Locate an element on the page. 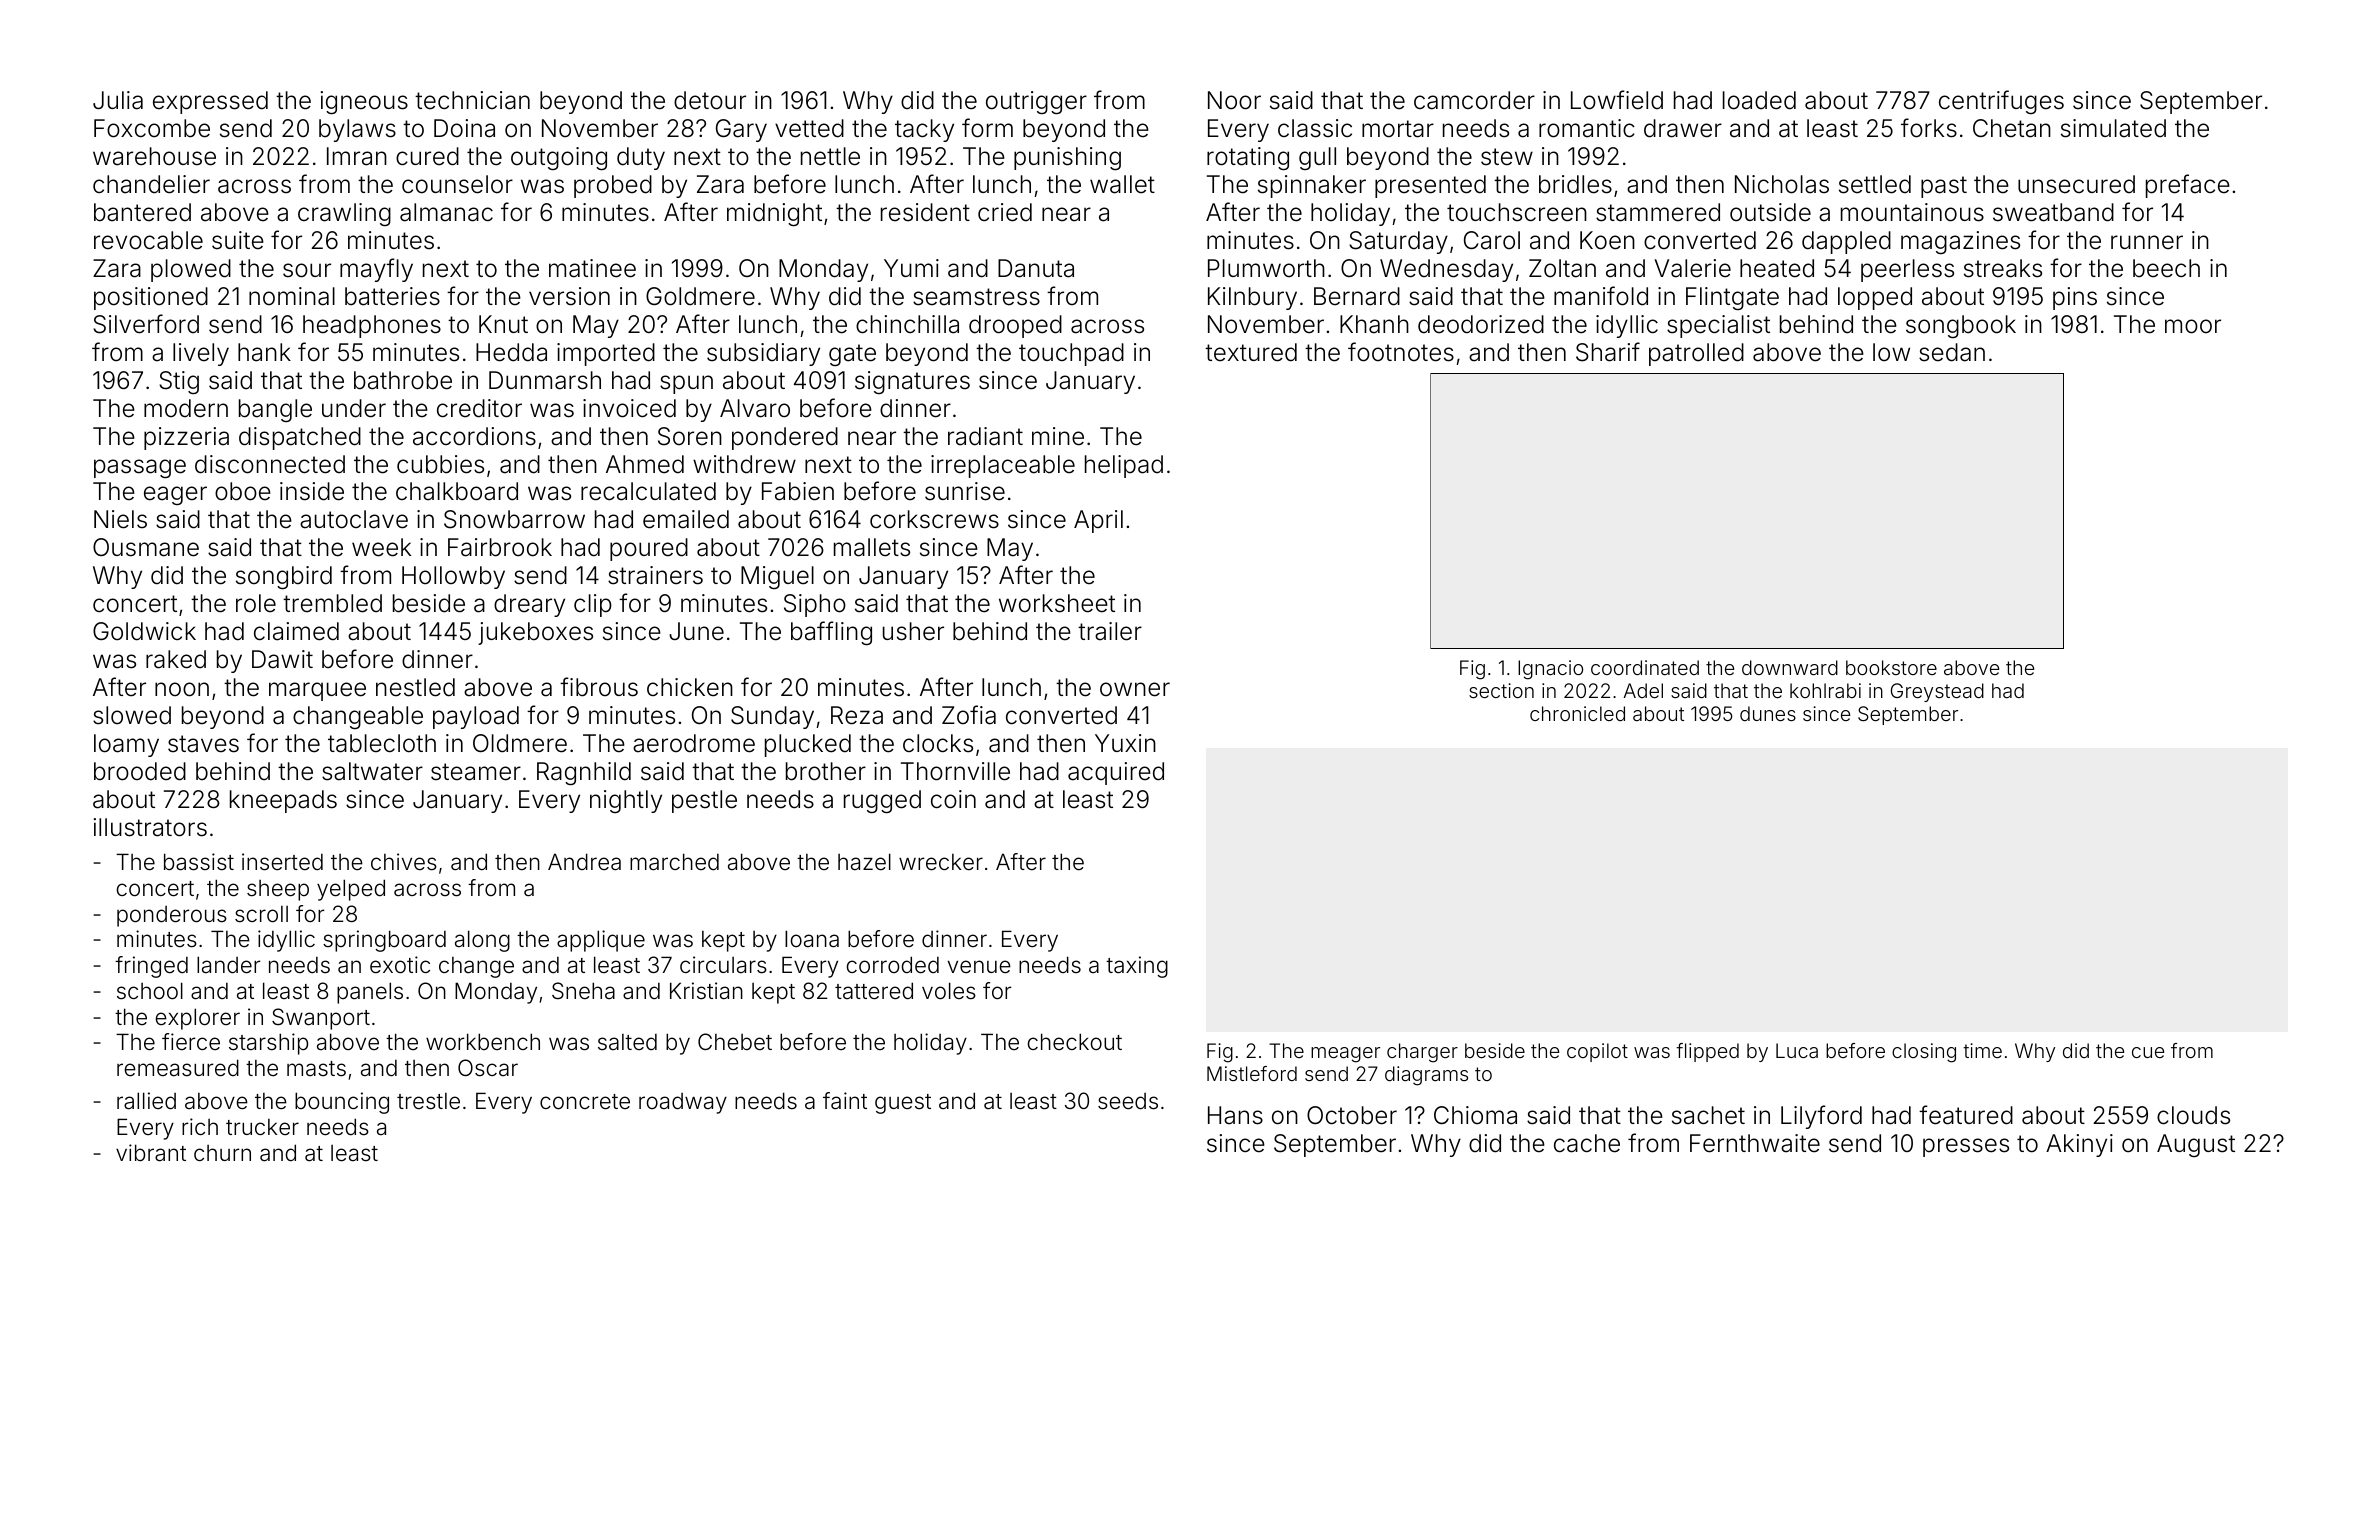 The width and height of the image is (2380, 1540). Stig is located at coordinates (179, 382).
